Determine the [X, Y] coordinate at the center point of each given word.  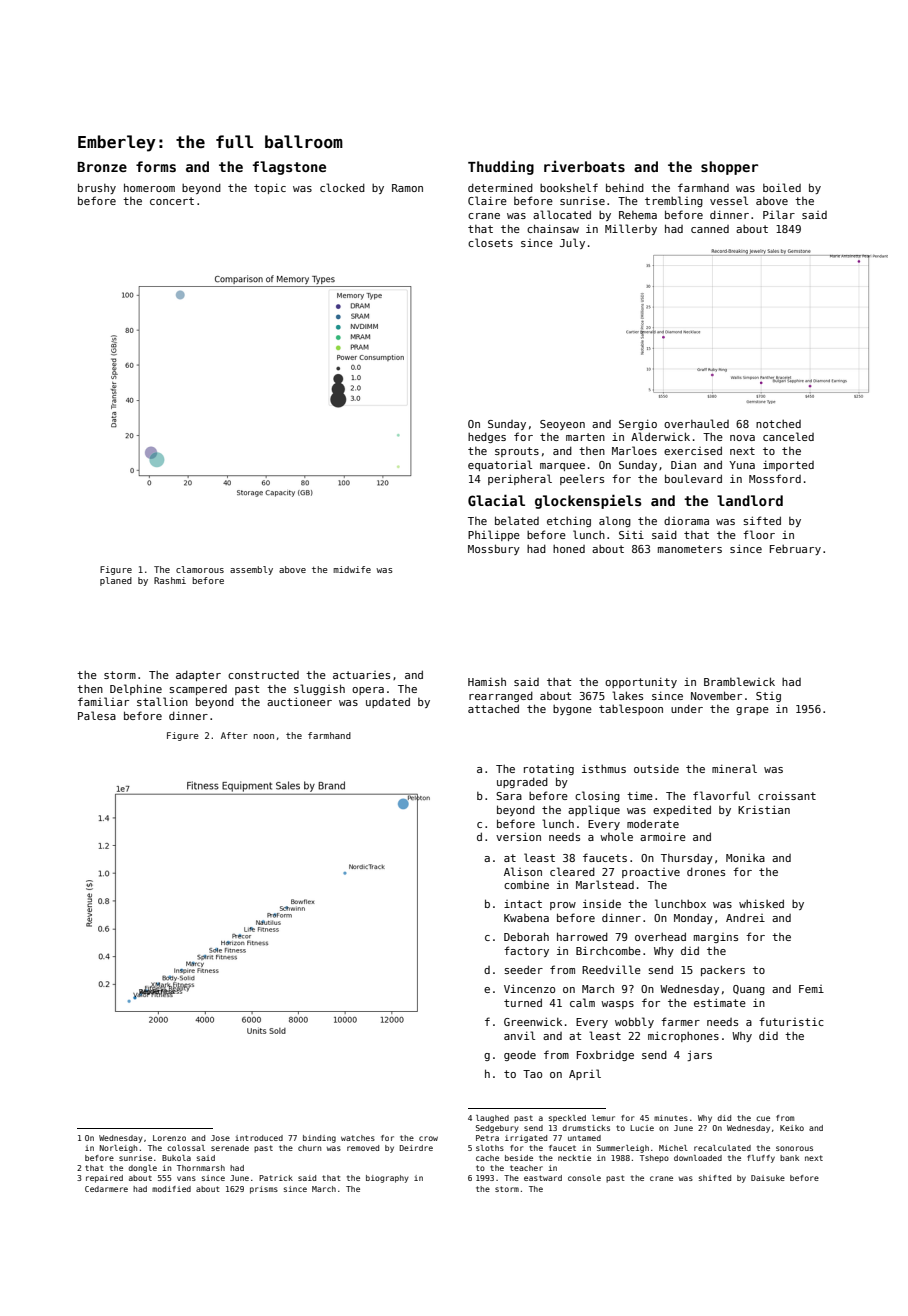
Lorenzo [169, 1138]
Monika [745, 858]
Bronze [102, 167]
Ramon [407, 188]
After [234, 735]
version [518, 836]
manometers [690, 549]
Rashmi [170, 580]
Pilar [779, 214]
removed [363, 1148]
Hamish [487, 681]
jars [699, 1055]
